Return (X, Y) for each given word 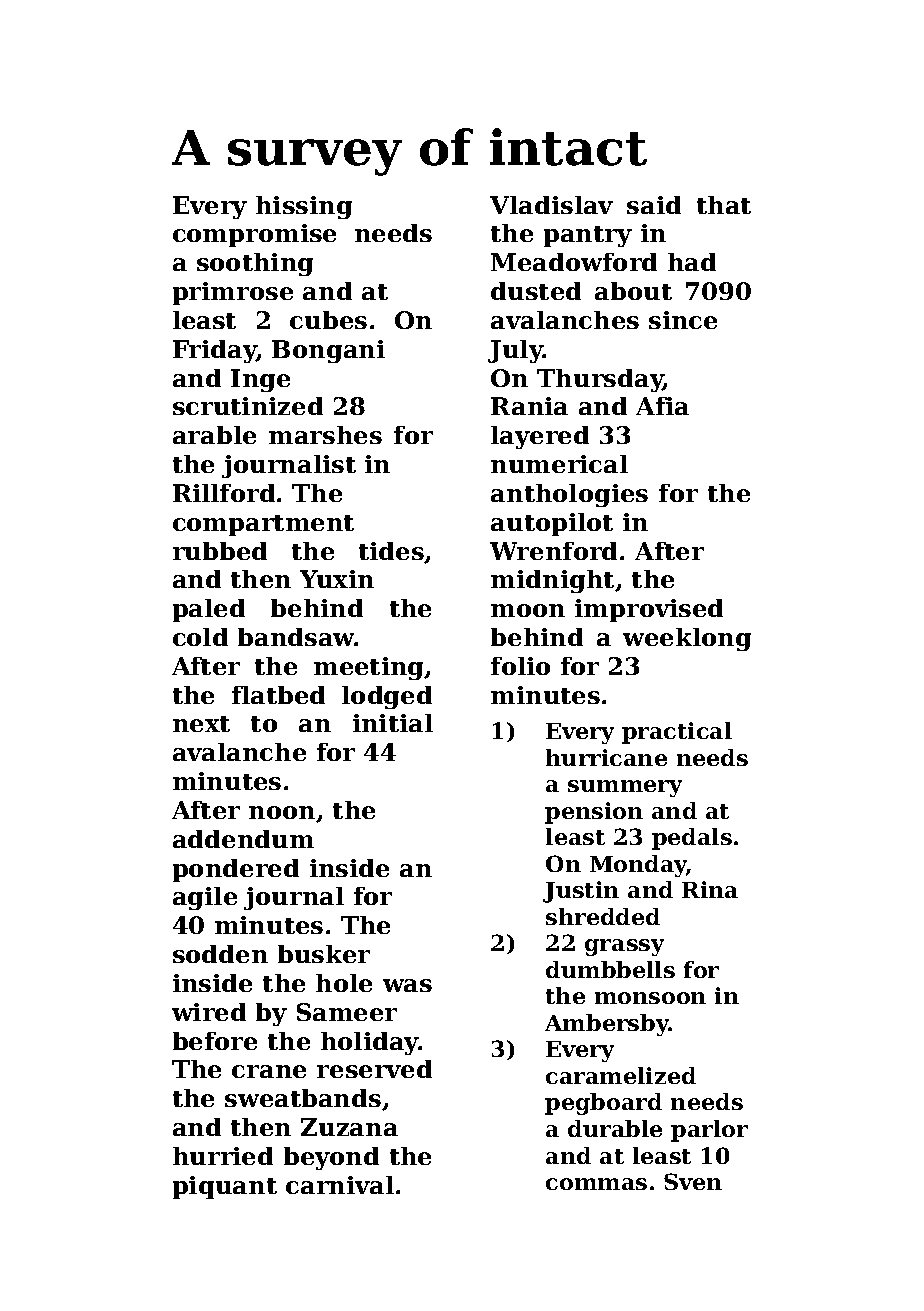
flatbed (278, 695)
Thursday (600, 380)
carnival (340, 1185)
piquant (225, 1187)
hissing (304, 207)
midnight (552, 581)
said (654, 205)
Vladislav (551, 205)
